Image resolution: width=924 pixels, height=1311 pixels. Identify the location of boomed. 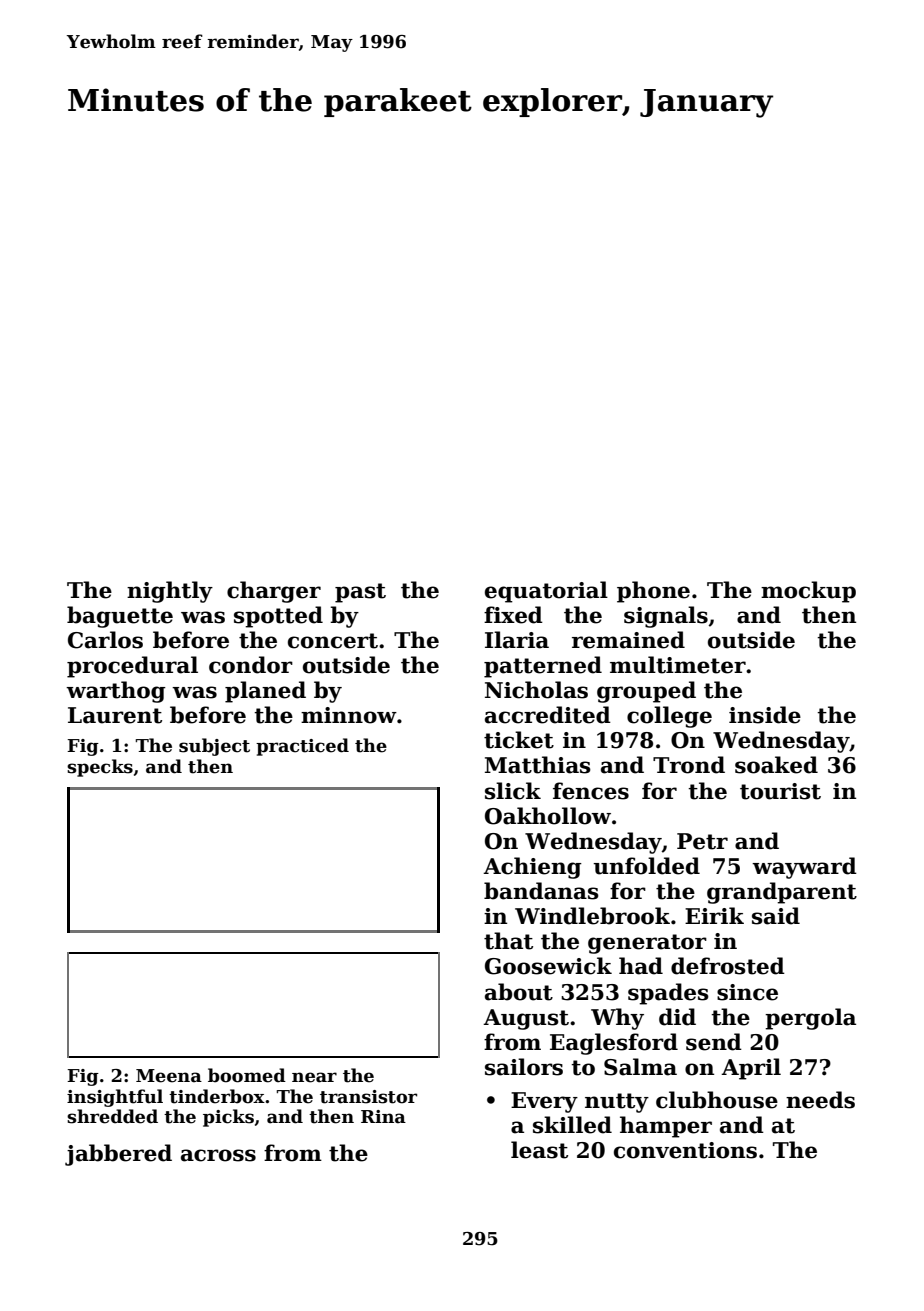
(247, 1075).
